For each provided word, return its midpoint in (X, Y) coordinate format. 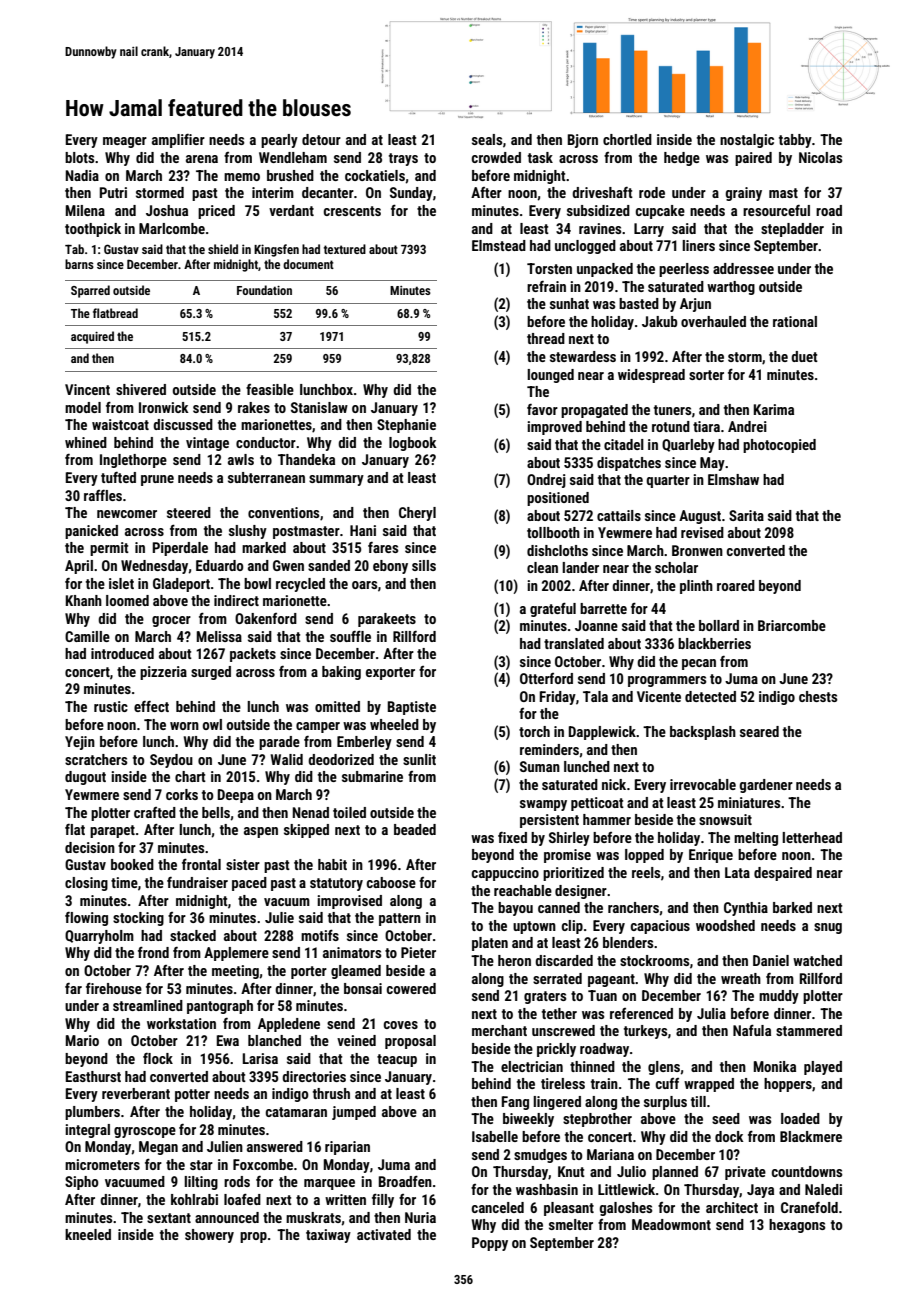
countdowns (807, 1171)
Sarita (746, 515)
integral (87, 1131)
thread (546, 338)
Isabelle (495, 1136)
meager (125, 142)
